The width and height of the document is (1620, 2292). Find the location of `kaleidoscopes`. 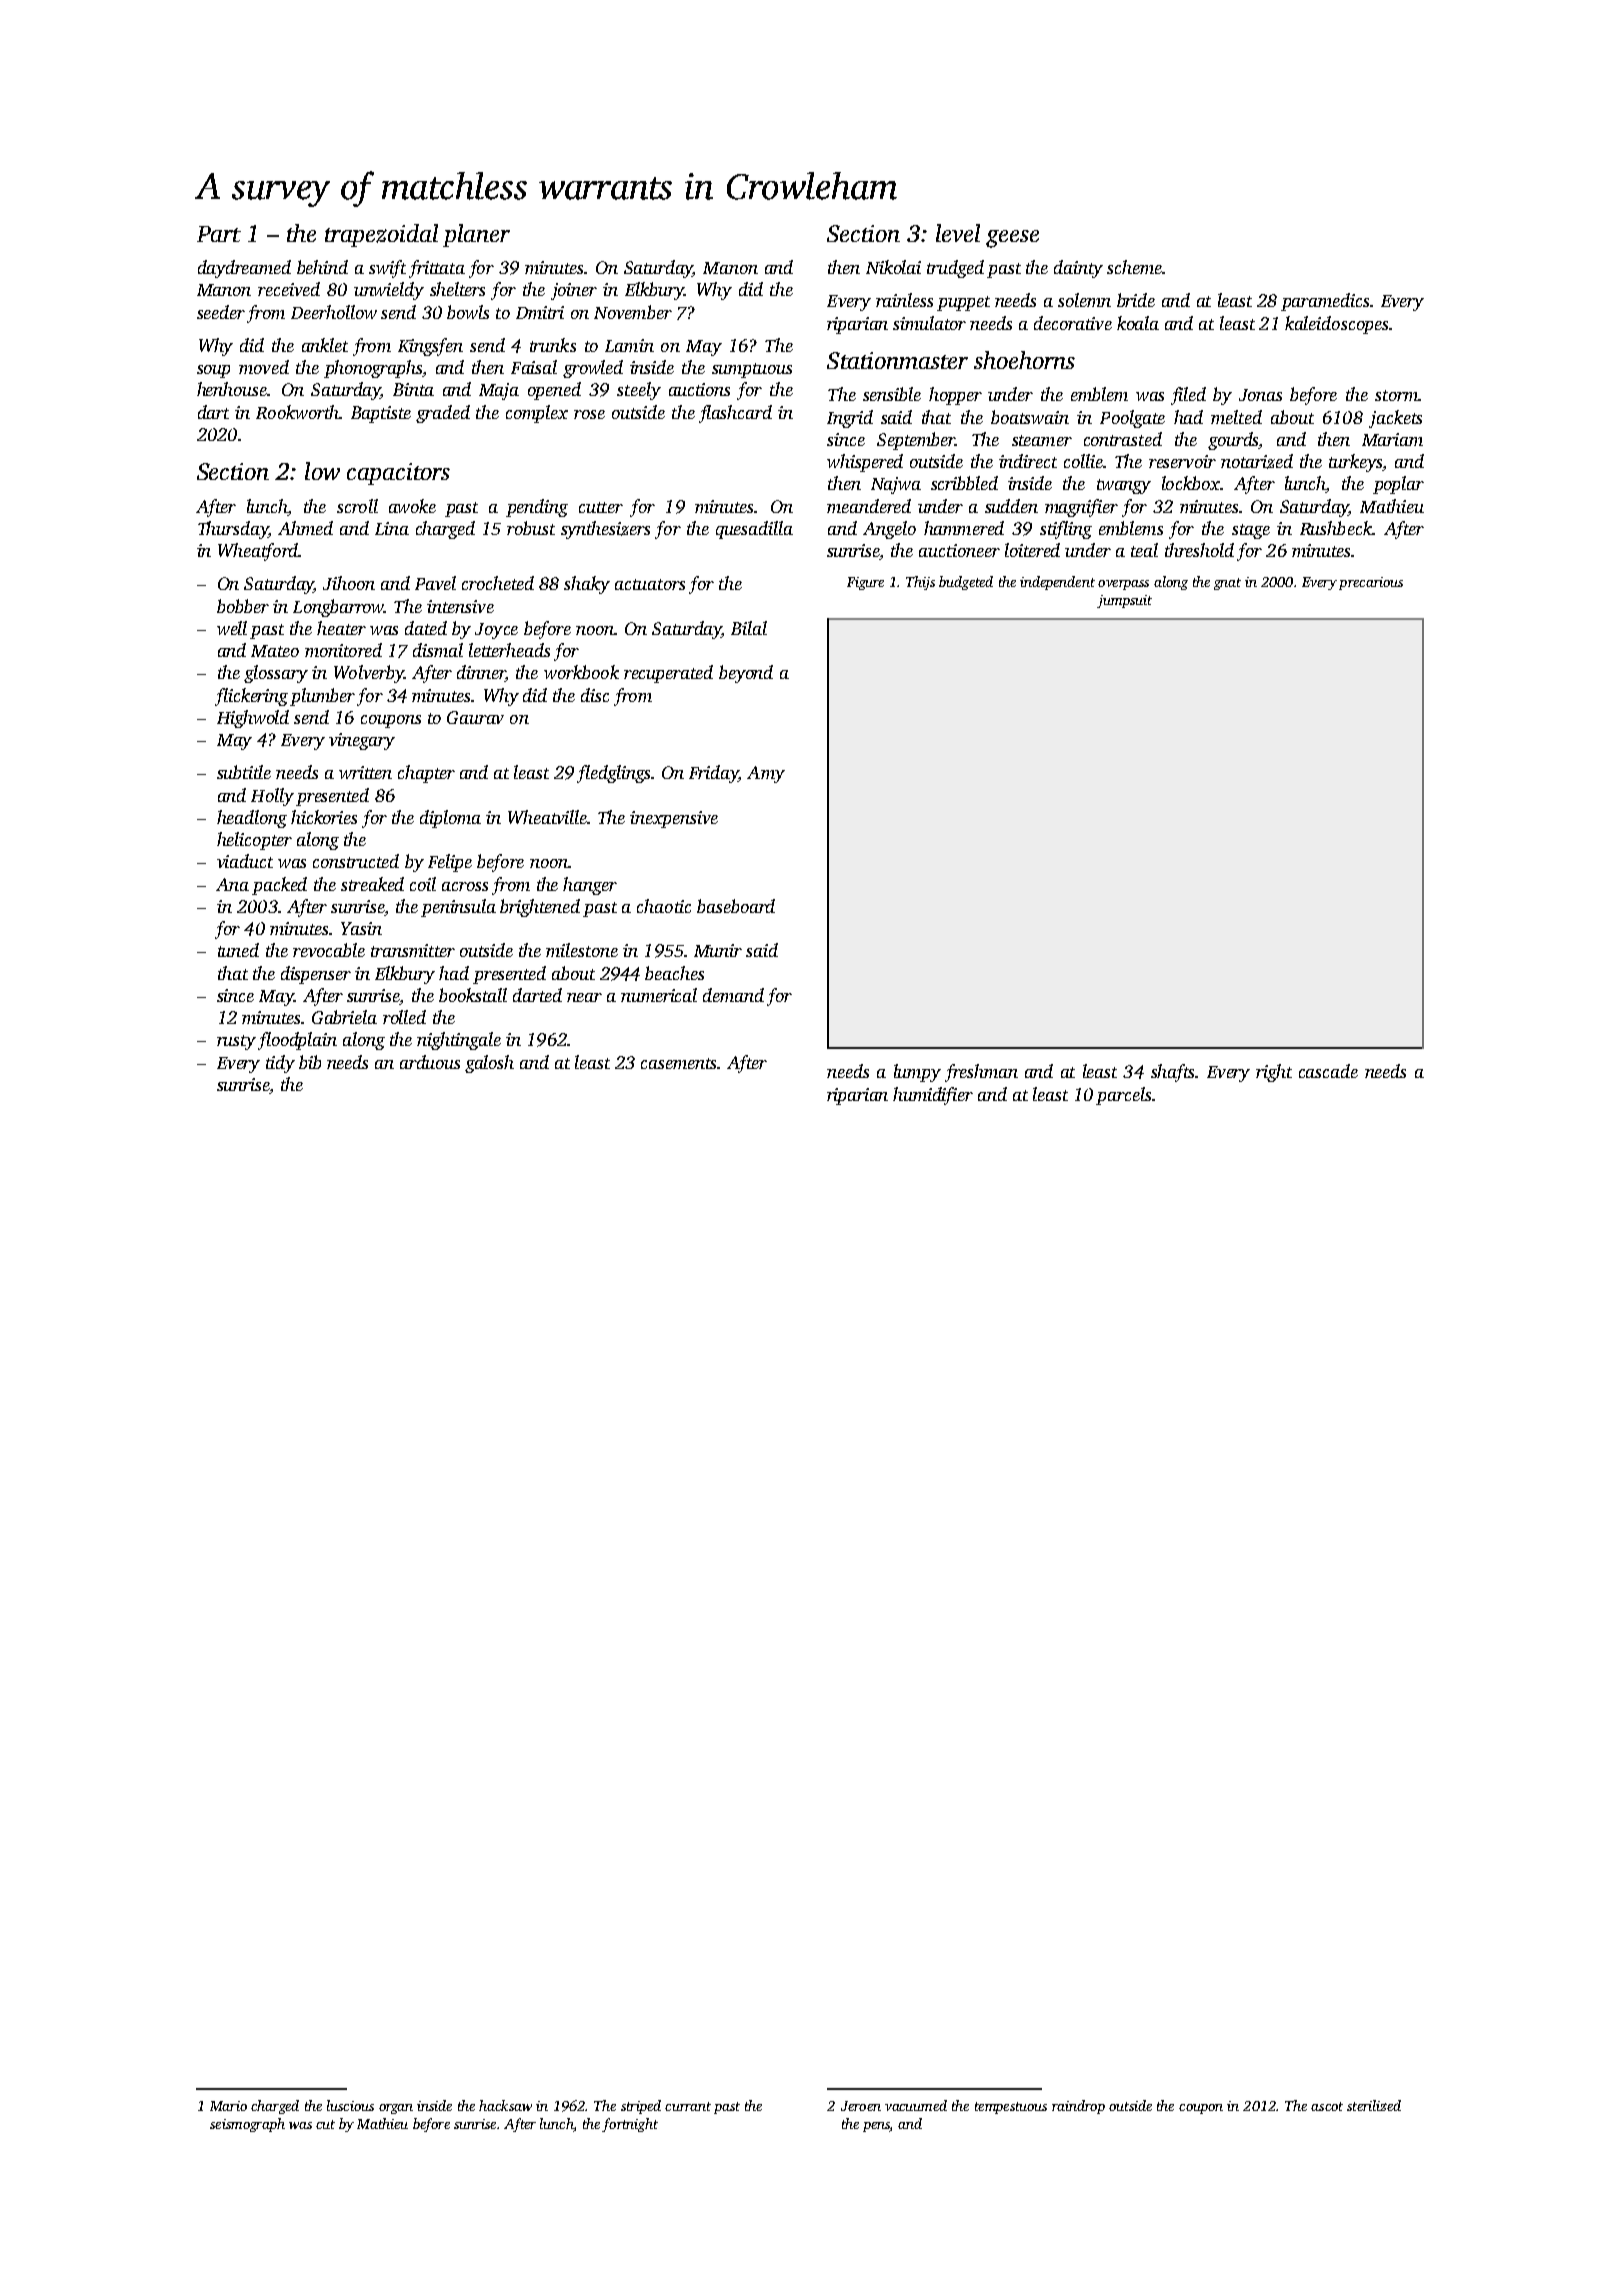

kaleidoscopes is located at coordinates (1336, 325).
